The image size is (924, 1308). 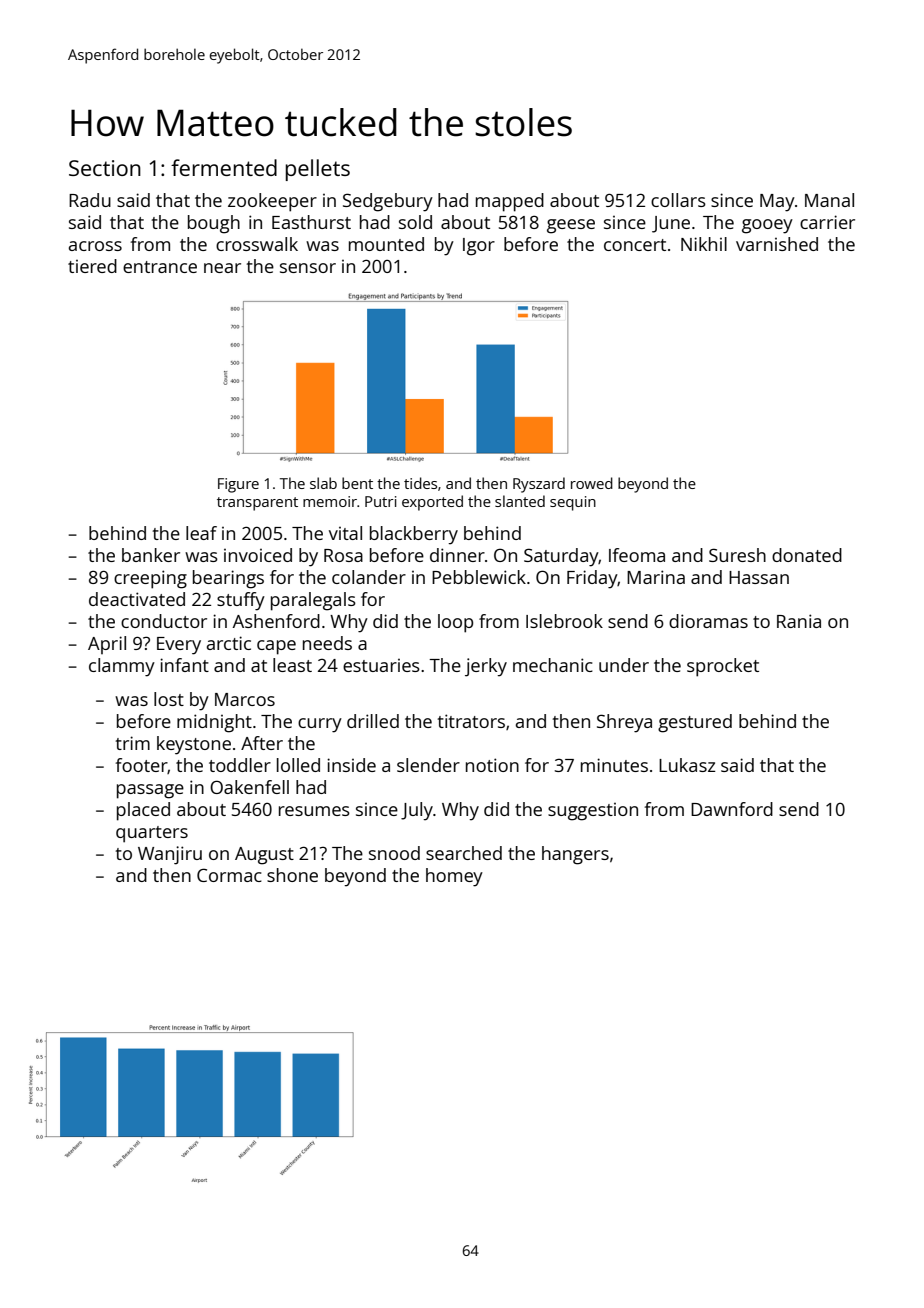 I want to click on transparent, so click(x=257, y=504).
